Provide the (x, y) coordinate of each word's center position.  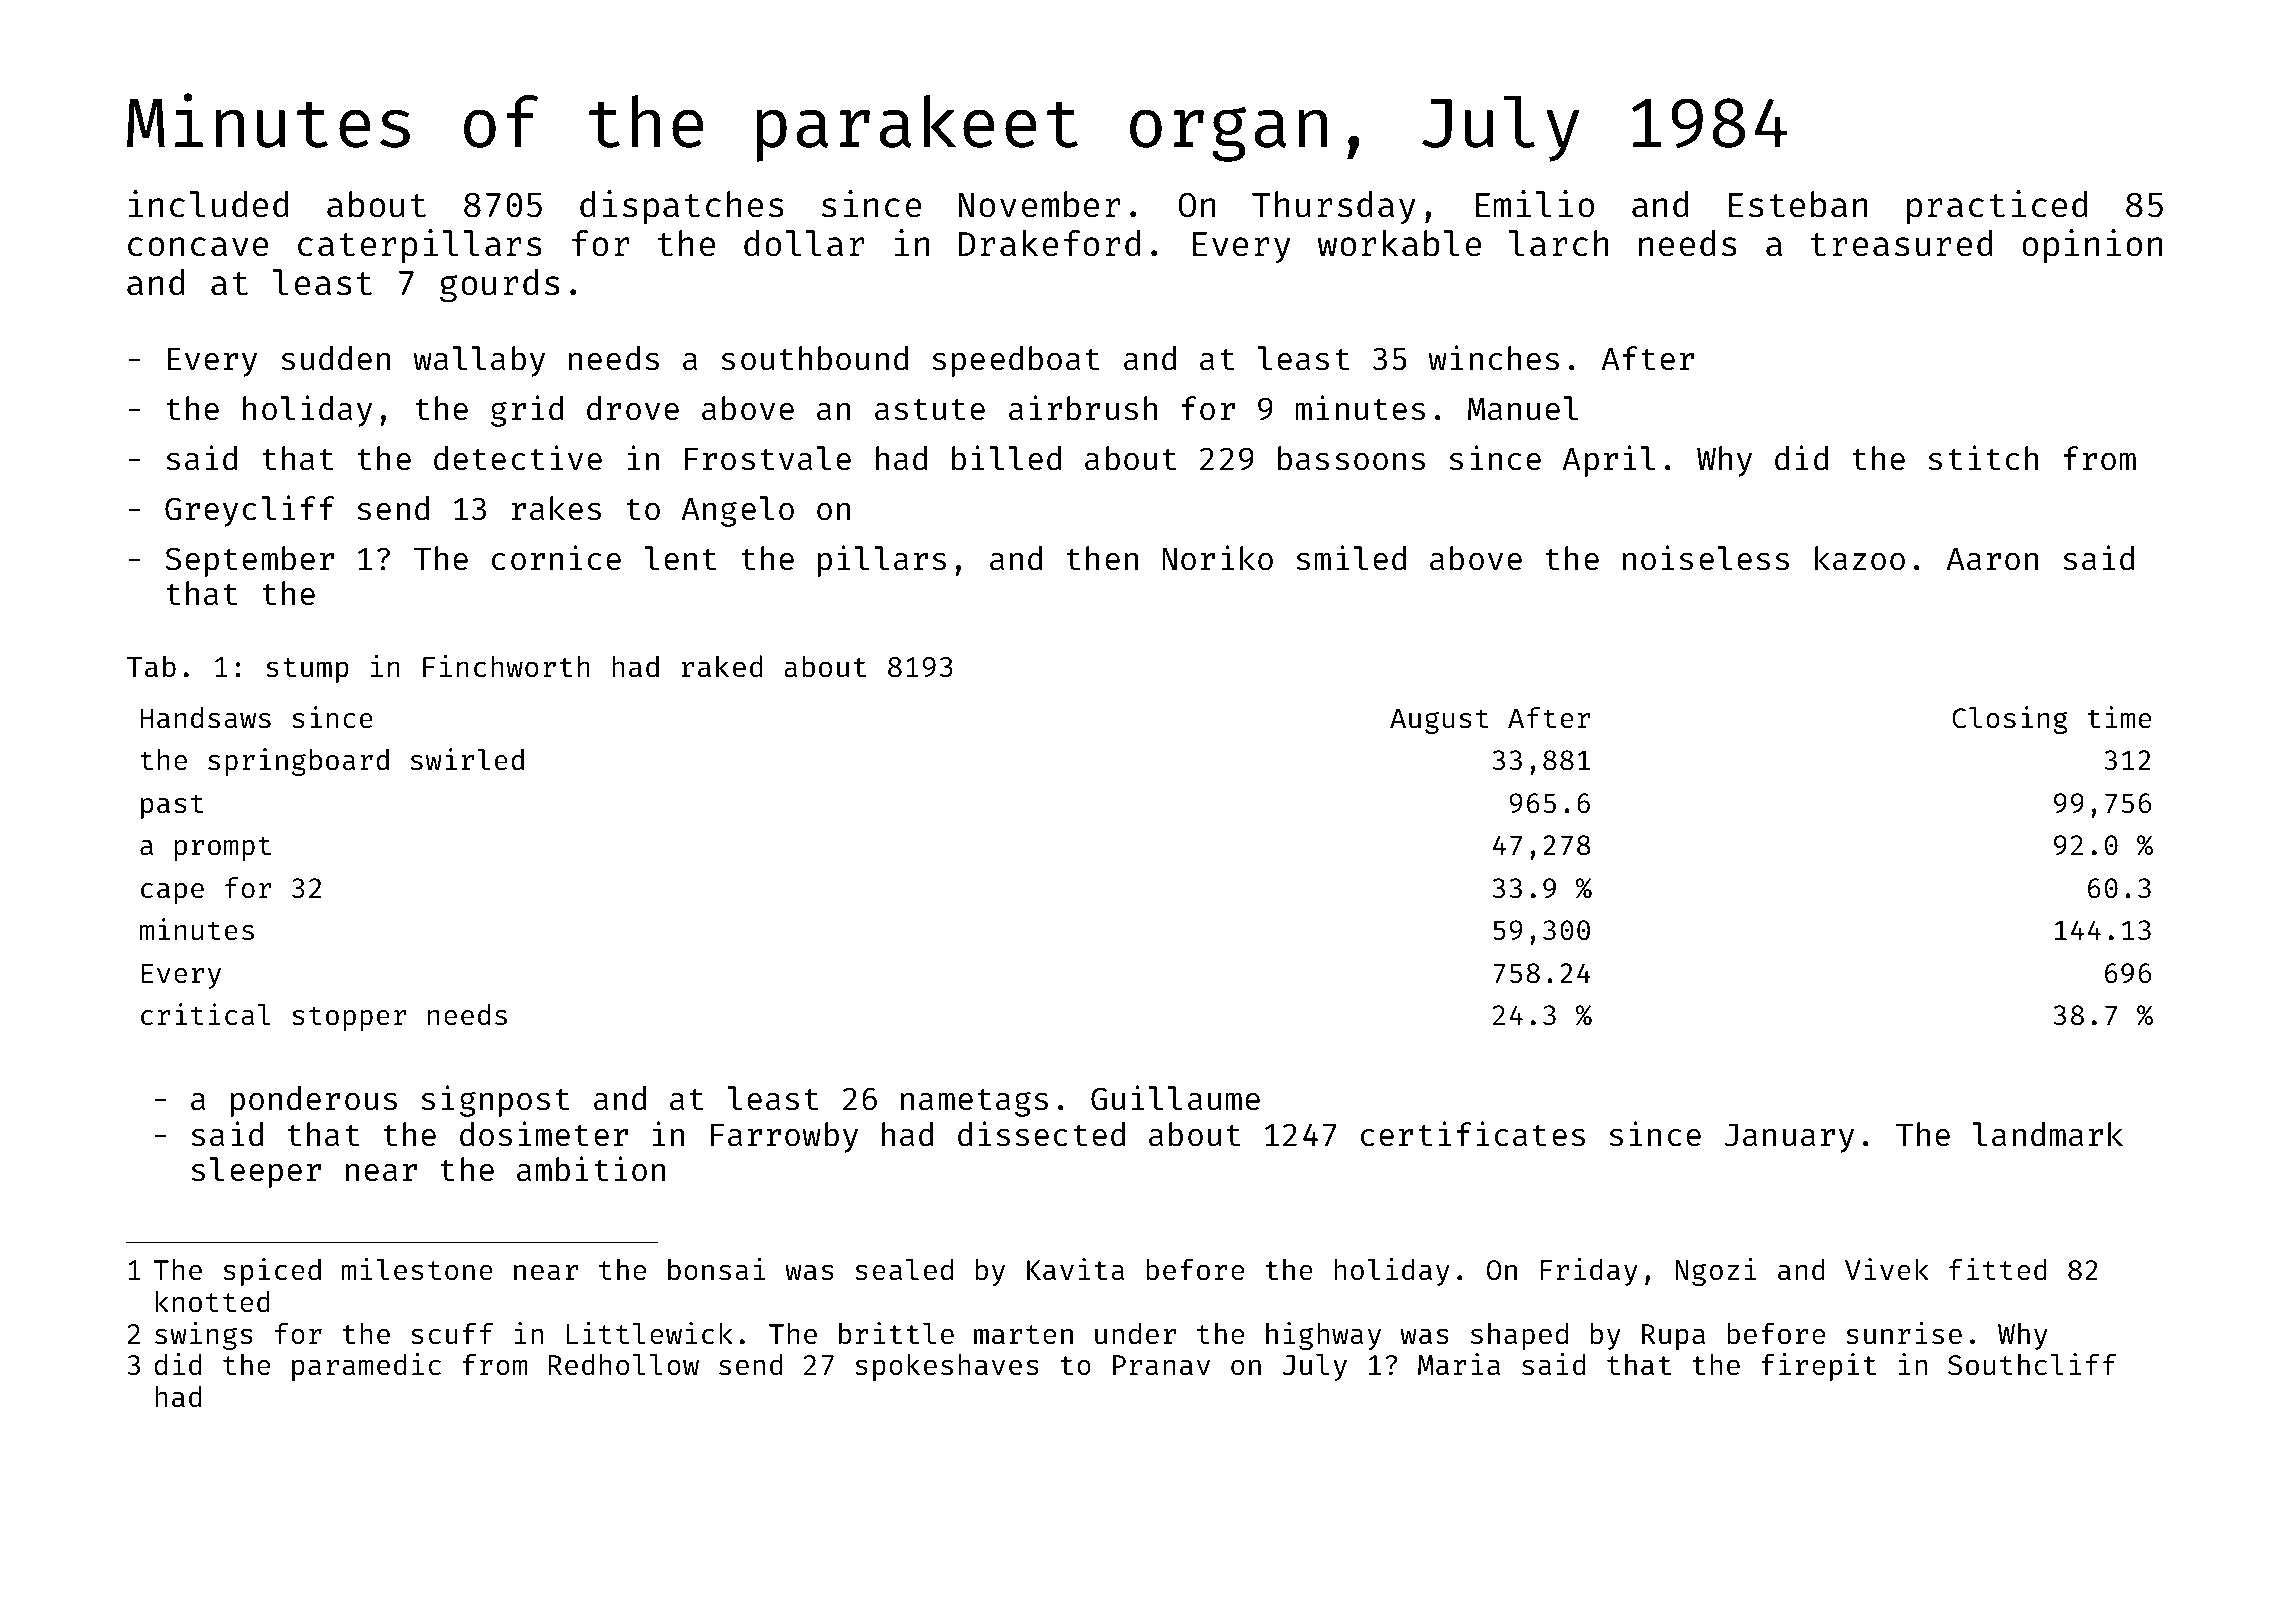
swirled (467, 759)
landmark (2048, 1134)
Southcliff (2032, 1364)
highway (1323, 1336)
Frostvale (768, 458)
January (1789, 1138)
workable (1399, 243)
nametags (974, 1103)
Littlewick (650, 1333)
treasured (1901, 243)
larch (1559, 243)
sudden (336, 358)
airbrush (1083, 408)
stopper (349, 1018)
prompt (223, 848)
